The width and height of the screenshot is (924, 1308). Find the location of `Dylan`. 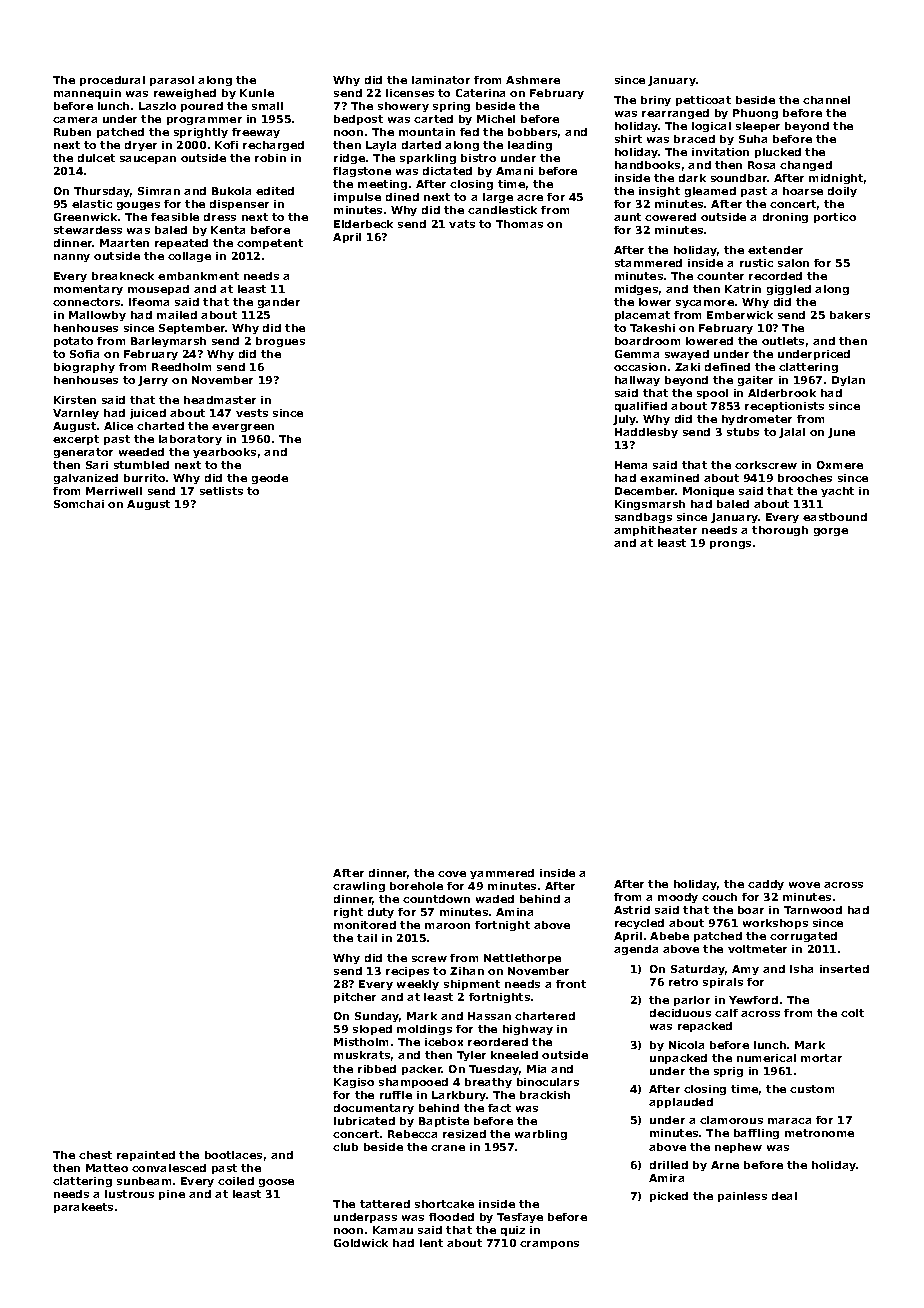

Dylan is located at coordinates (848, 381).
